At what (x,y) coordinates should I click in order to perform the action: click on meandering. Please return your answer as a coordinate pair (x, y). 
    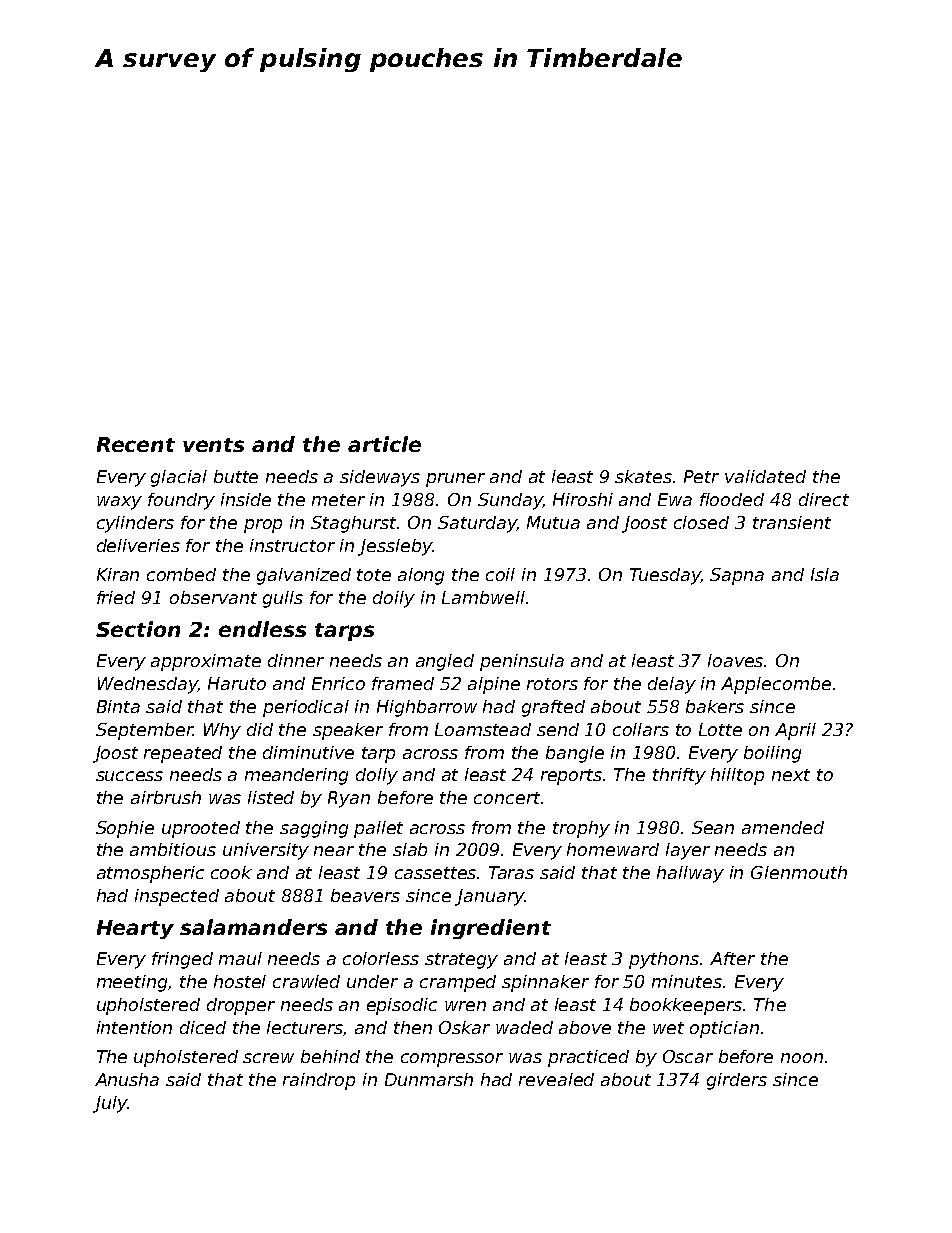
    Looking at the image, I should click on (296, 776).
